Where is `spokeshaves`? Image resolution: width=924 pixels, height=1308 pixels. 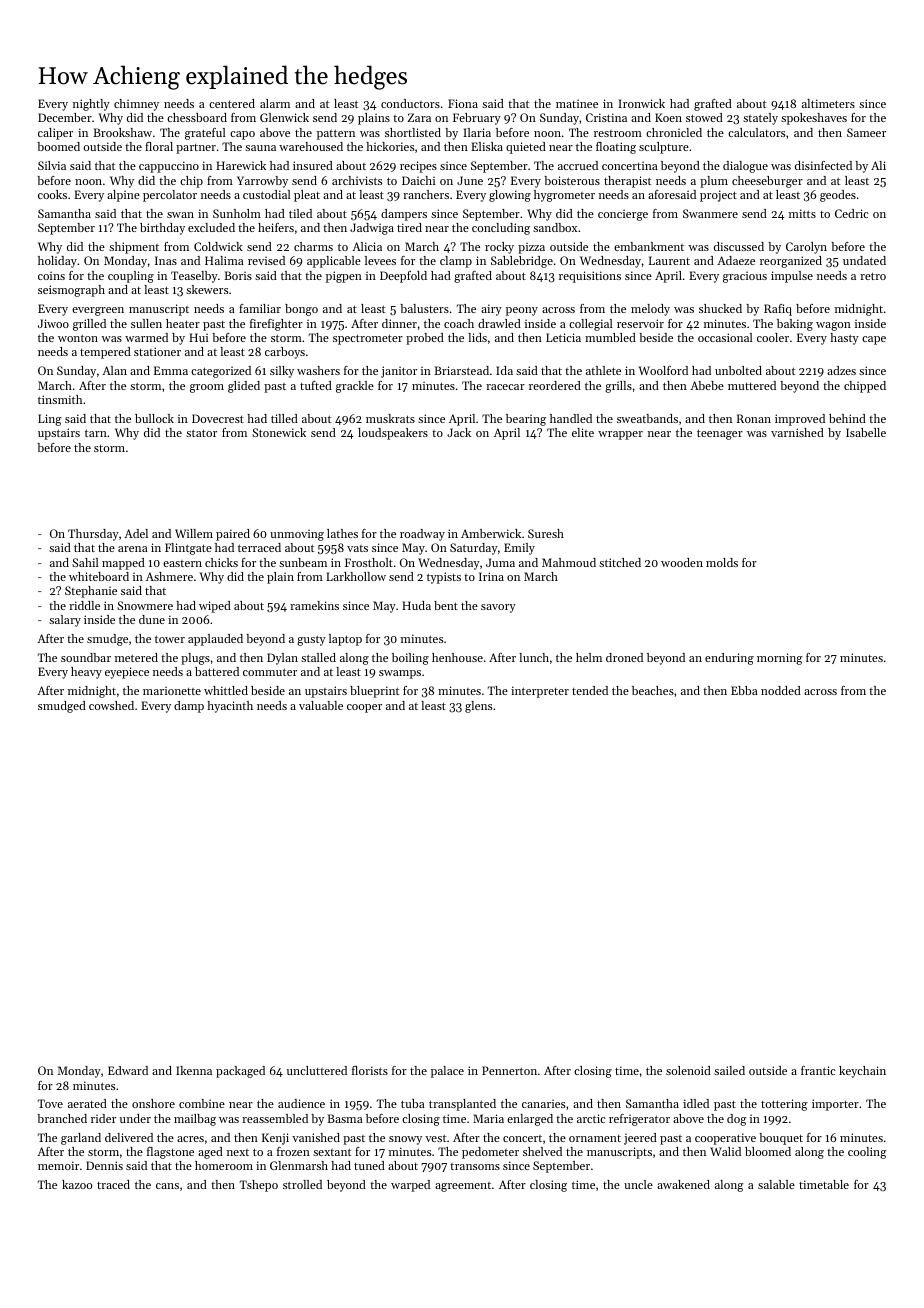
spokeshaves is located at coordinates (814, 119).
